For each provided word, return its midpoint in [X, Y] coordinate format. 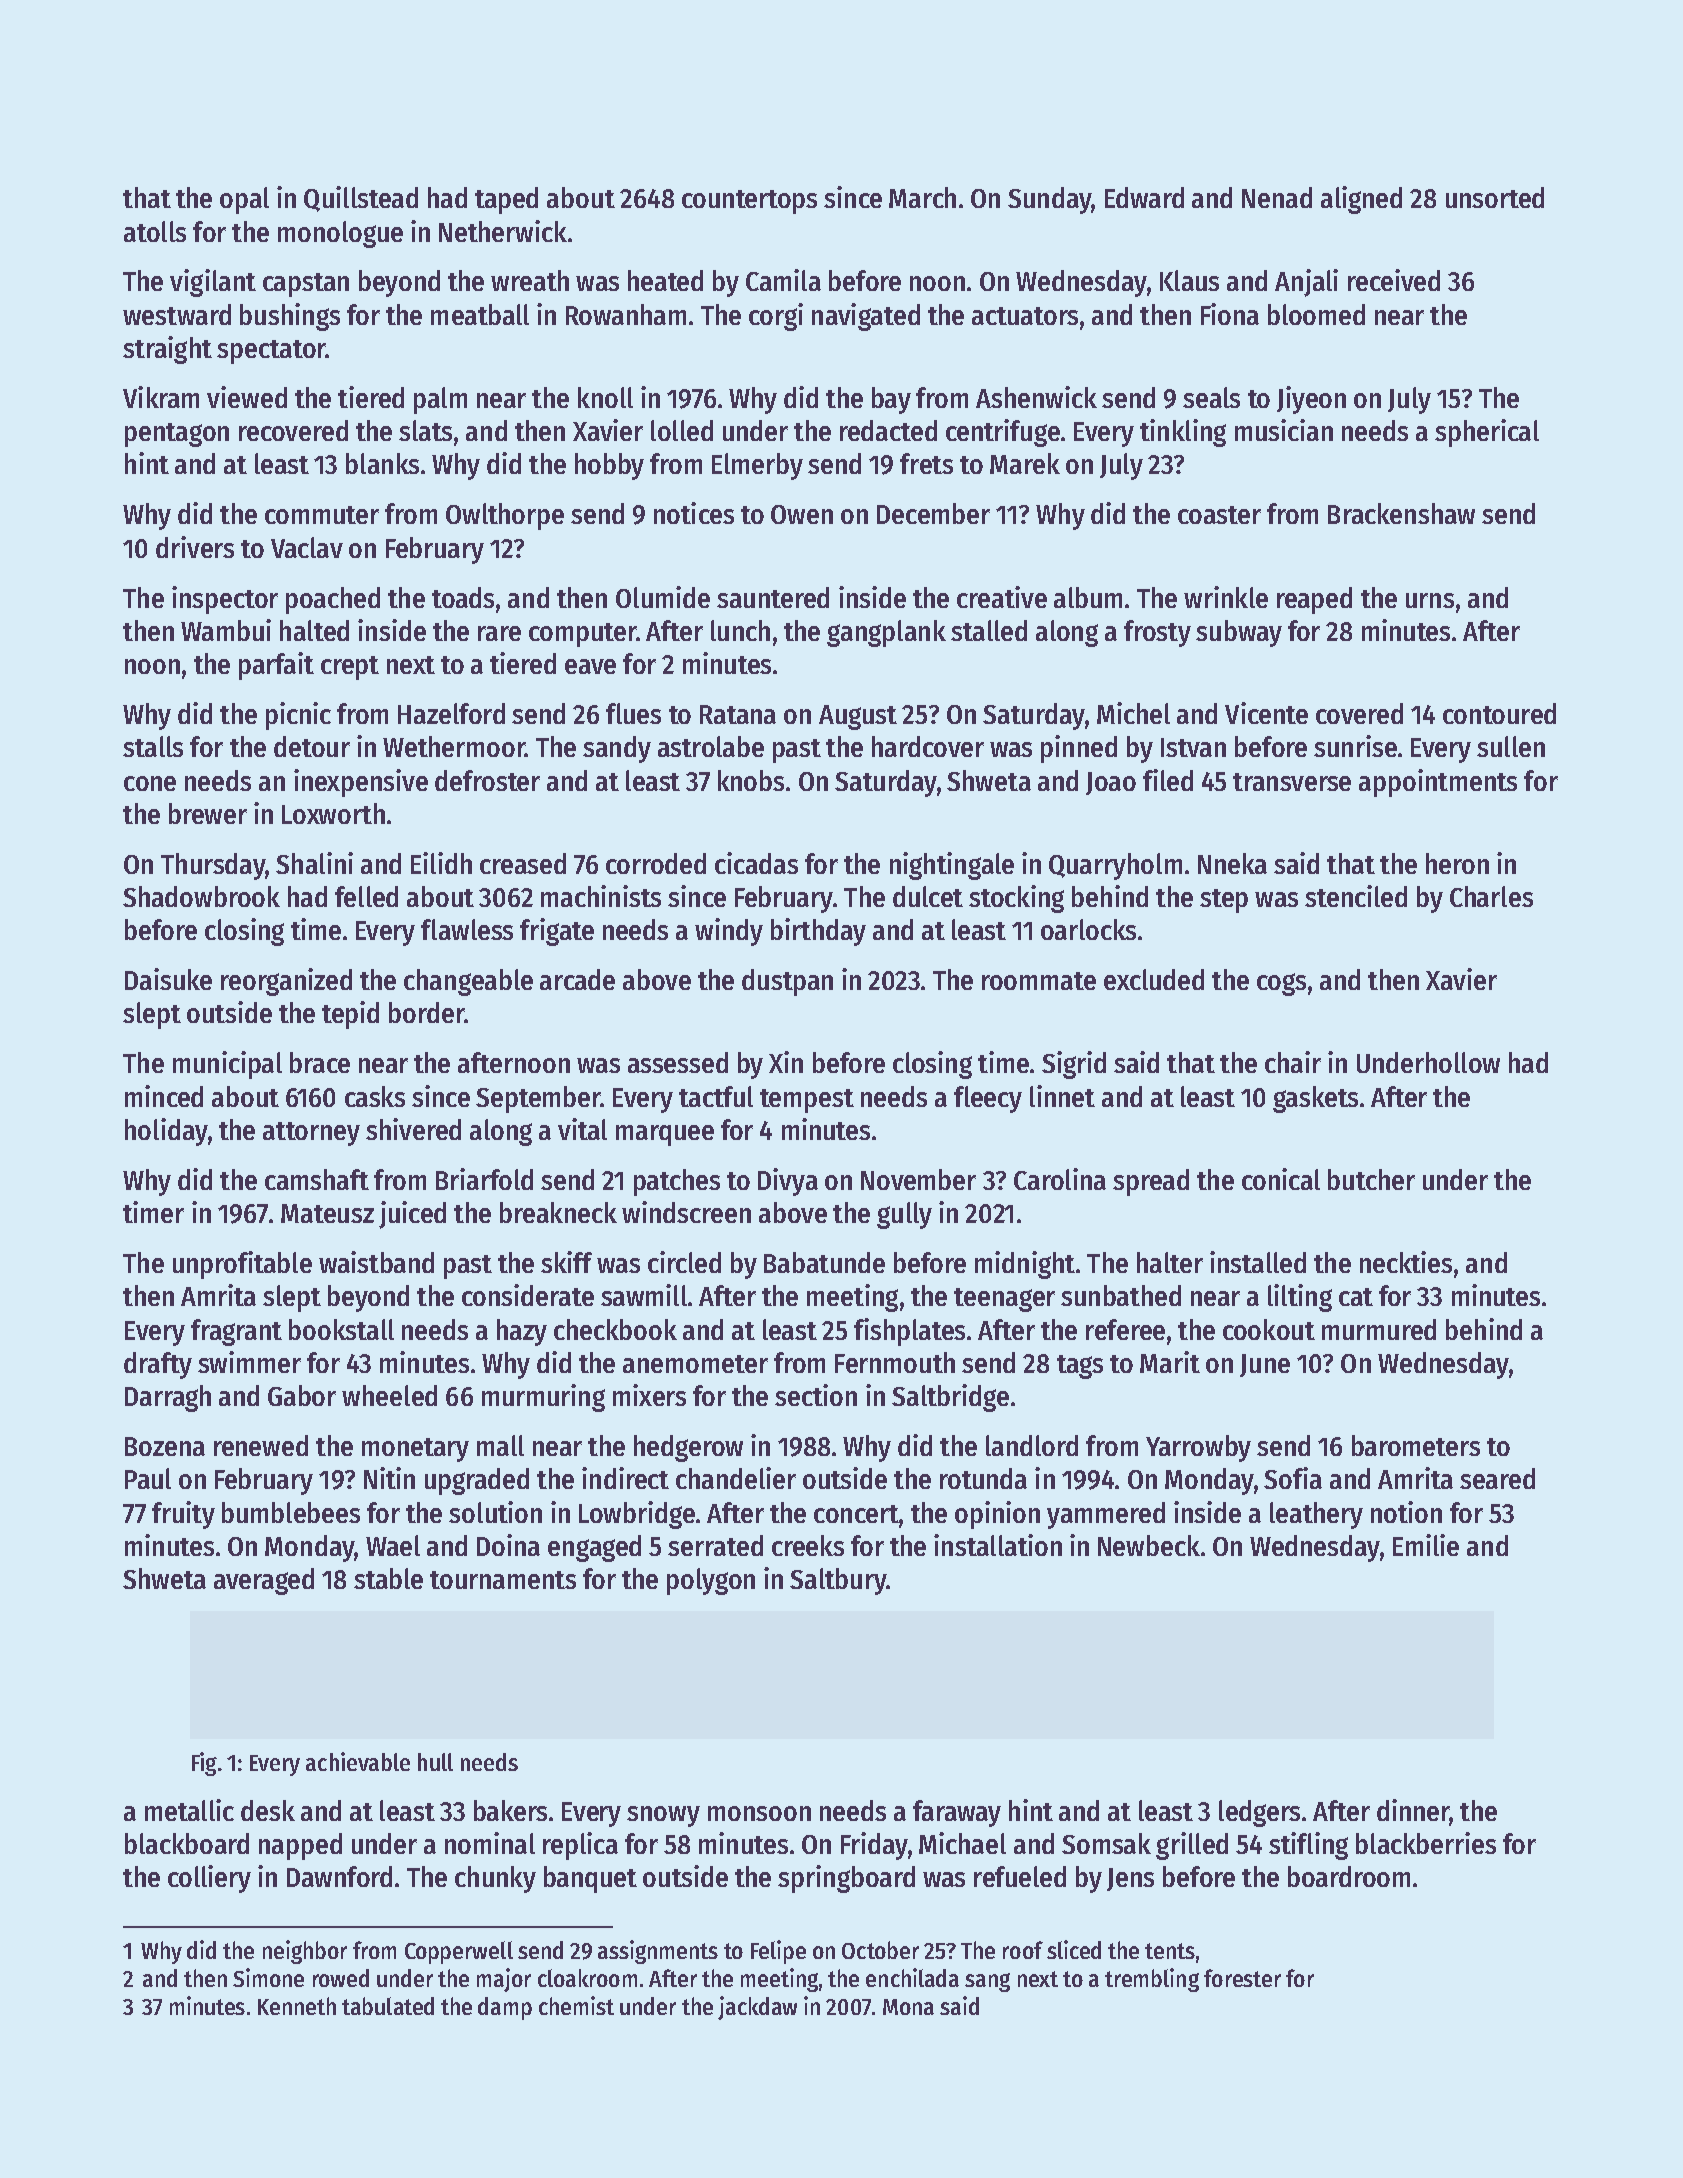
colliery [209, 1879]
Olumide [663, 597]
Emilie [1426, 1545]
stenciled [1356, 896]
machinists [601, 896]
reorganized [286, 982]
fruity [183, 1515]
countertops [749, 202]
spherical [1487, 433]
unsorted [1495, 197]
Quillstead [361, 199]
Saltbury [838, 1581]
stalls [153, 746]
